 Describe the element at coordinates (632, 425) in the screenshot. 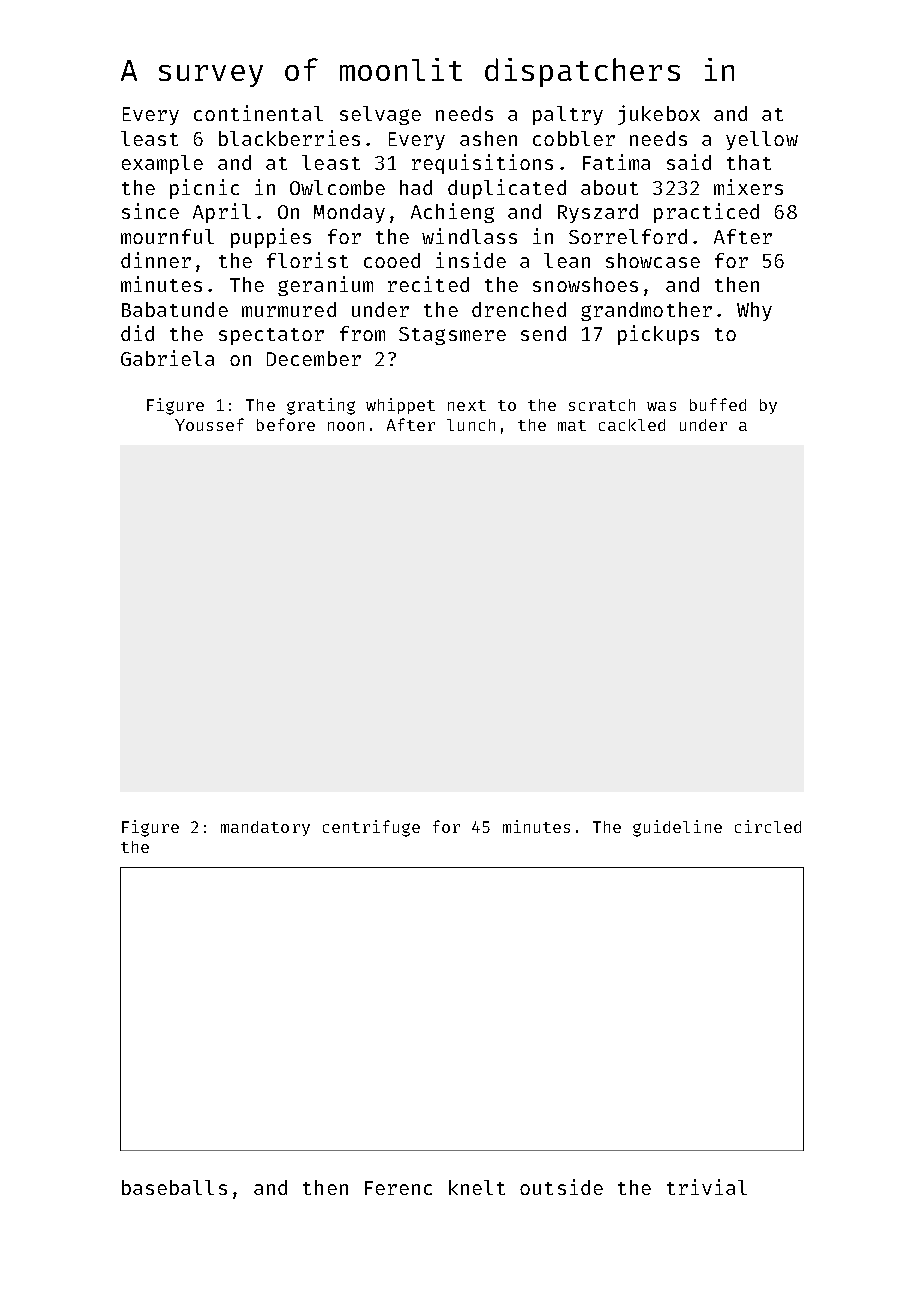

I see `cackled` at that location.
